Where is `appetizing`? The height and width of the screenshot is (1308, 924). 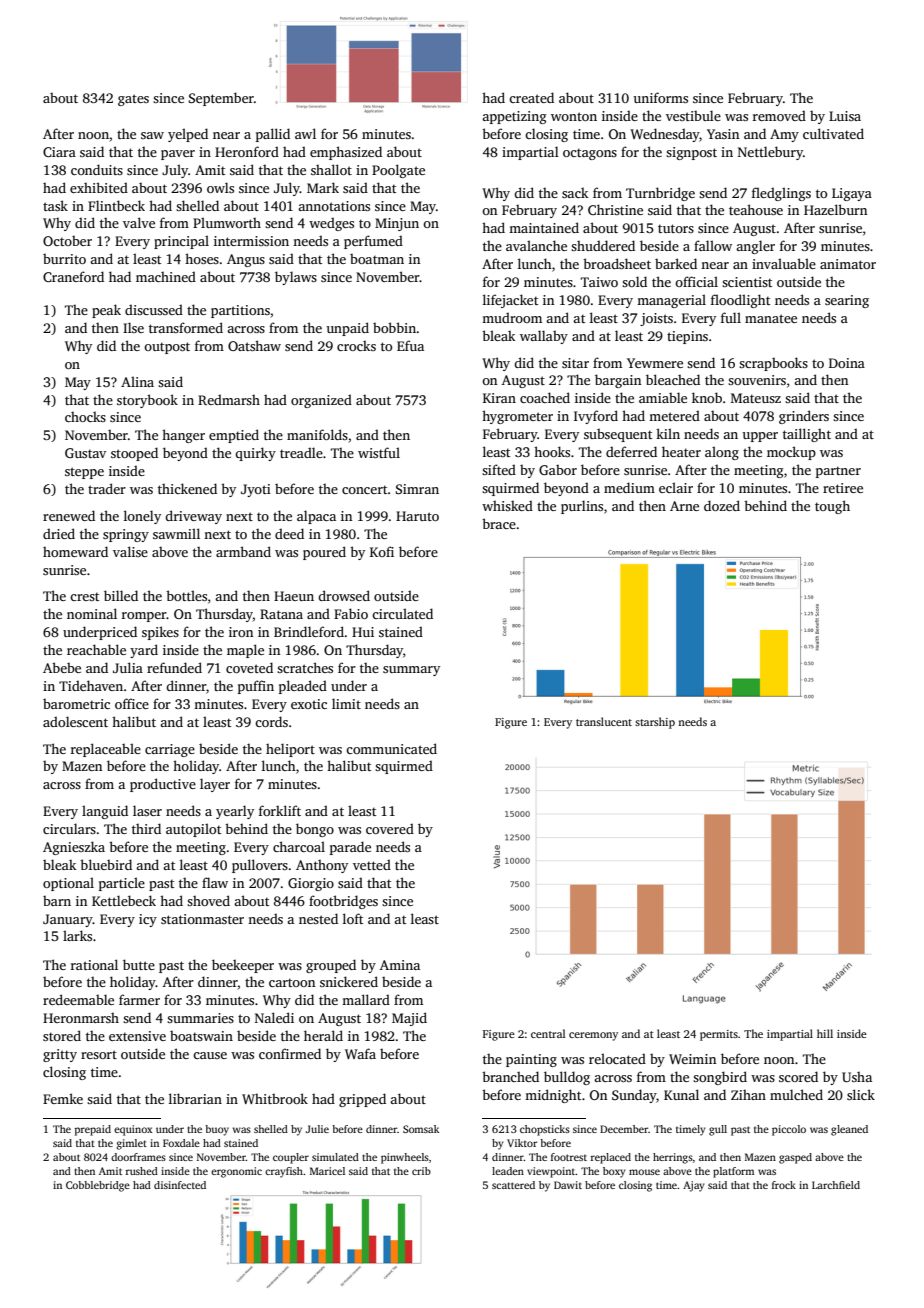
appetizing is located at coordinates (514, 117).
